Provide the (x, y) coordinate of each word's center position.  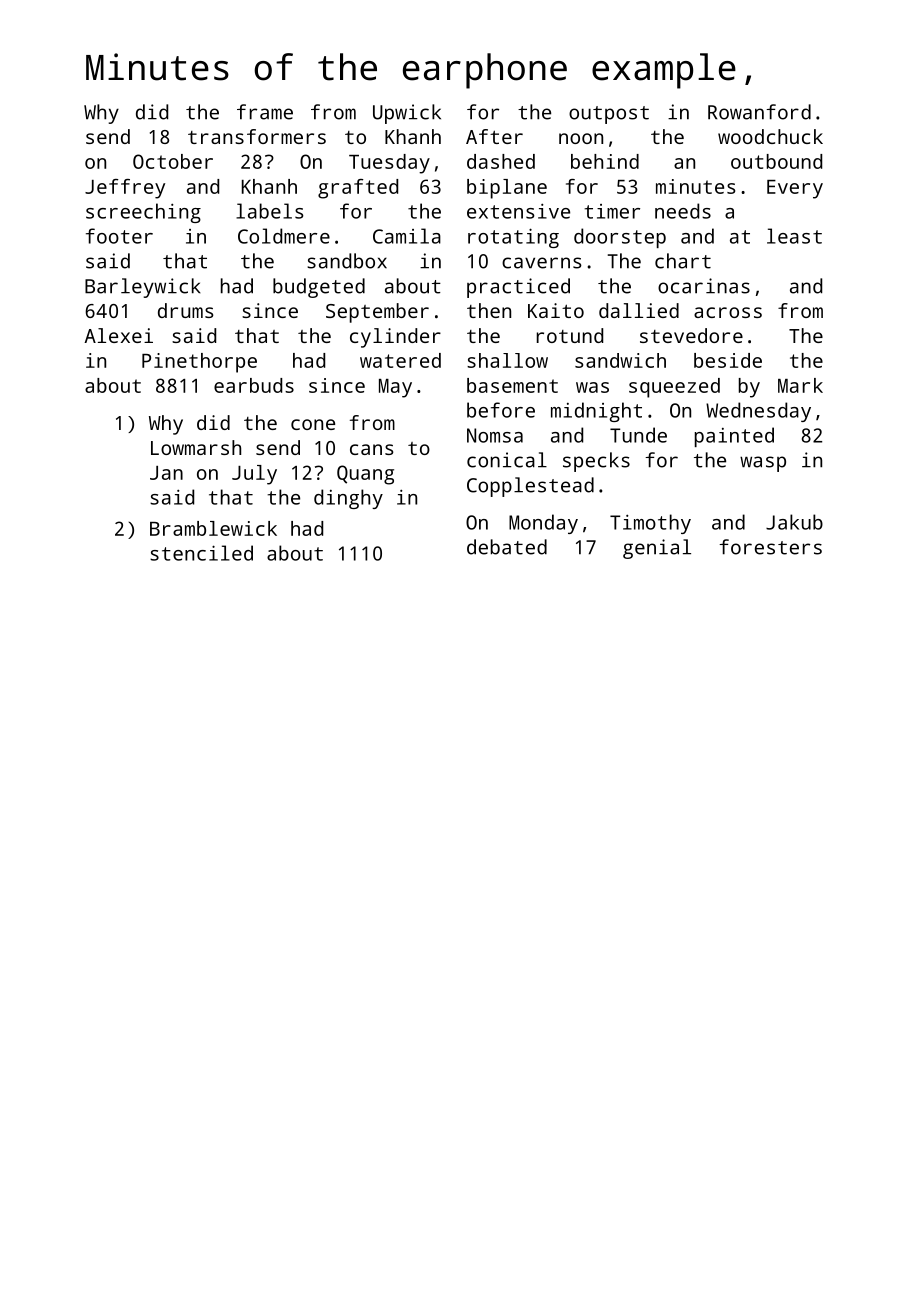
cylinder (395, 338)
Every (795, 189)
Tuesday (389, 164)
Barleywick (143, 288)
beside (728, 360)
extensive (518, 211)
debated (507, 547)
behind (605, 161)
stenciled (201, 553)
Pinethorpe (199, 363)
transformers (257, 136)
